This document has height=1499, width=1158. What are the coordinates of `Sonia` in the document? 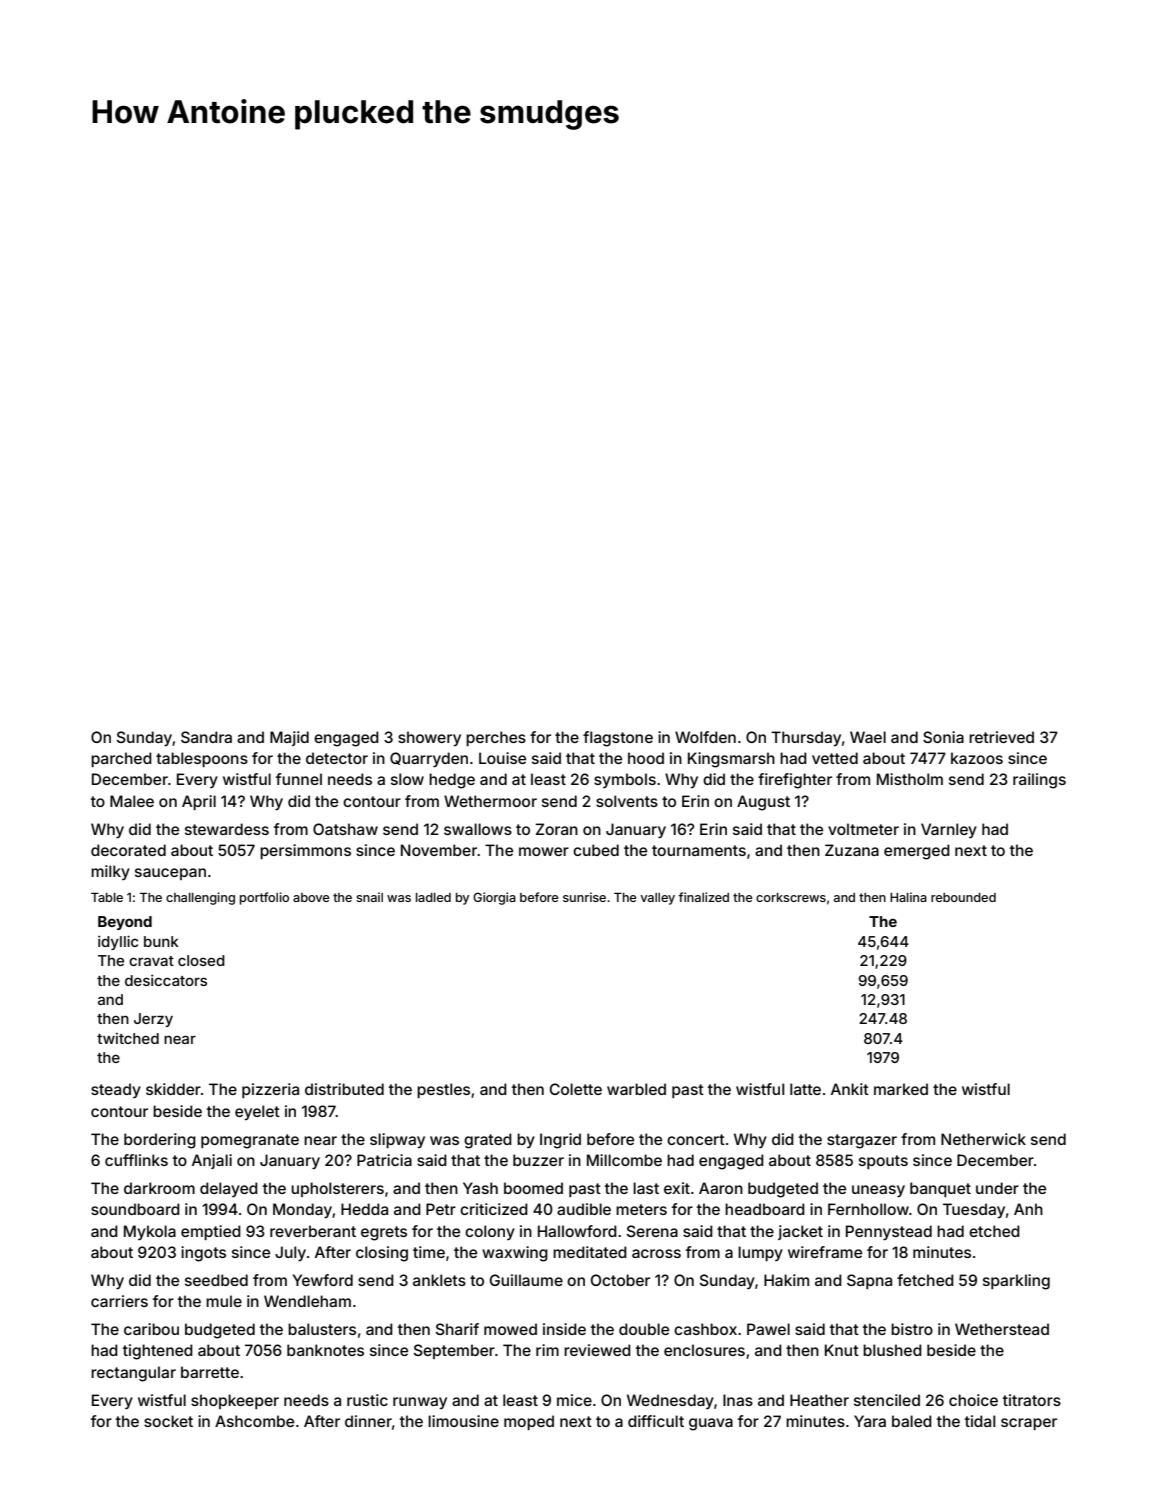 It's located at (943, 737).
